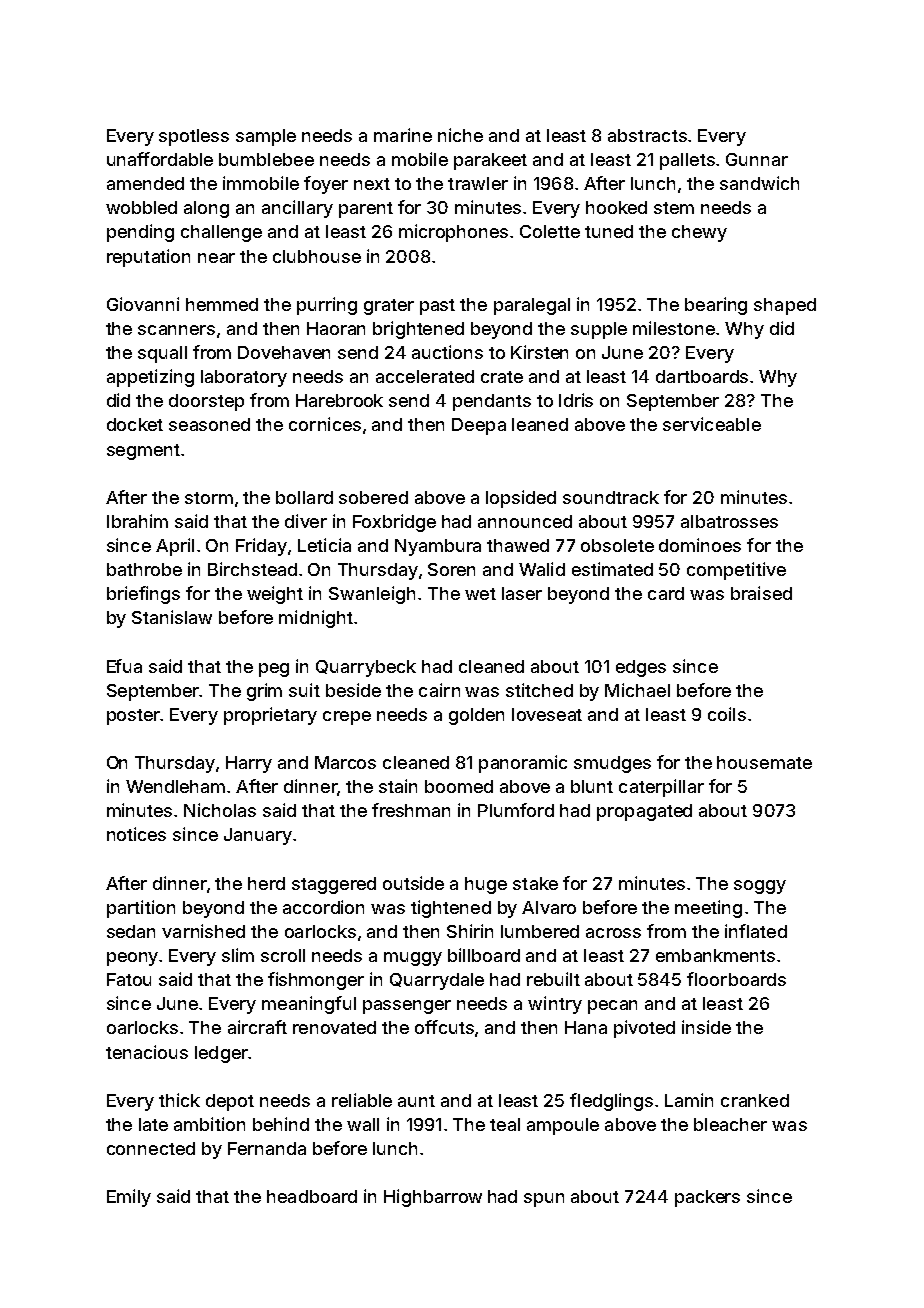 The height and width of the image is (1308, 924). What do you see at coordinates (478, 183) in the image?
I see `trawler` at bounding box center [478, 183].
